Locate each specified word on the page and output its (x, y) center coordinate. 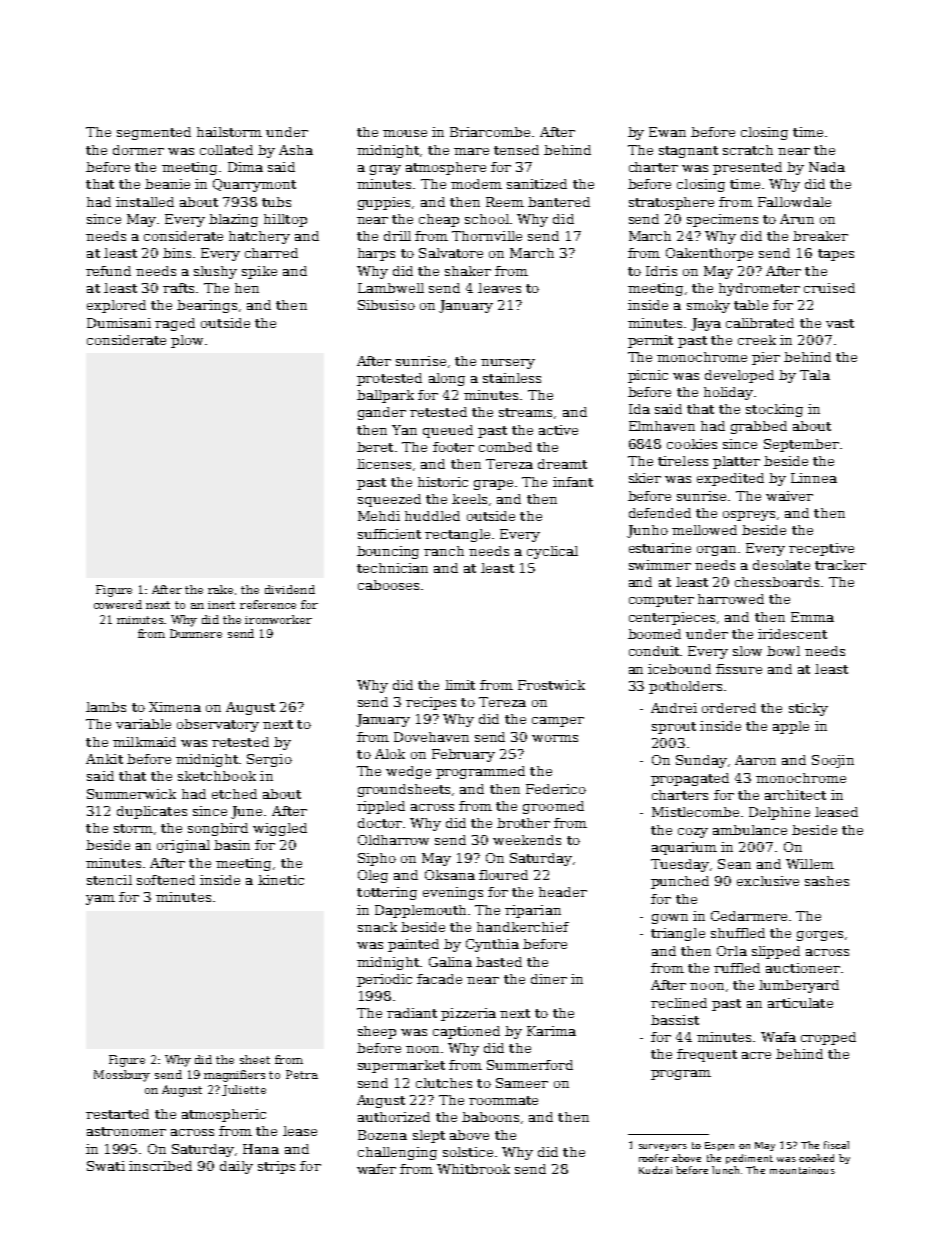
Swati (106, 1166)
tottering (387, 893)
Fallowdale (794, 202)
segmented (154, 133)
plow (187, 341)
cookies (692, 444)
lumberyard (799, 986)
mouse (405, 133)
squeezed (389, 500)
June (246, 812)
